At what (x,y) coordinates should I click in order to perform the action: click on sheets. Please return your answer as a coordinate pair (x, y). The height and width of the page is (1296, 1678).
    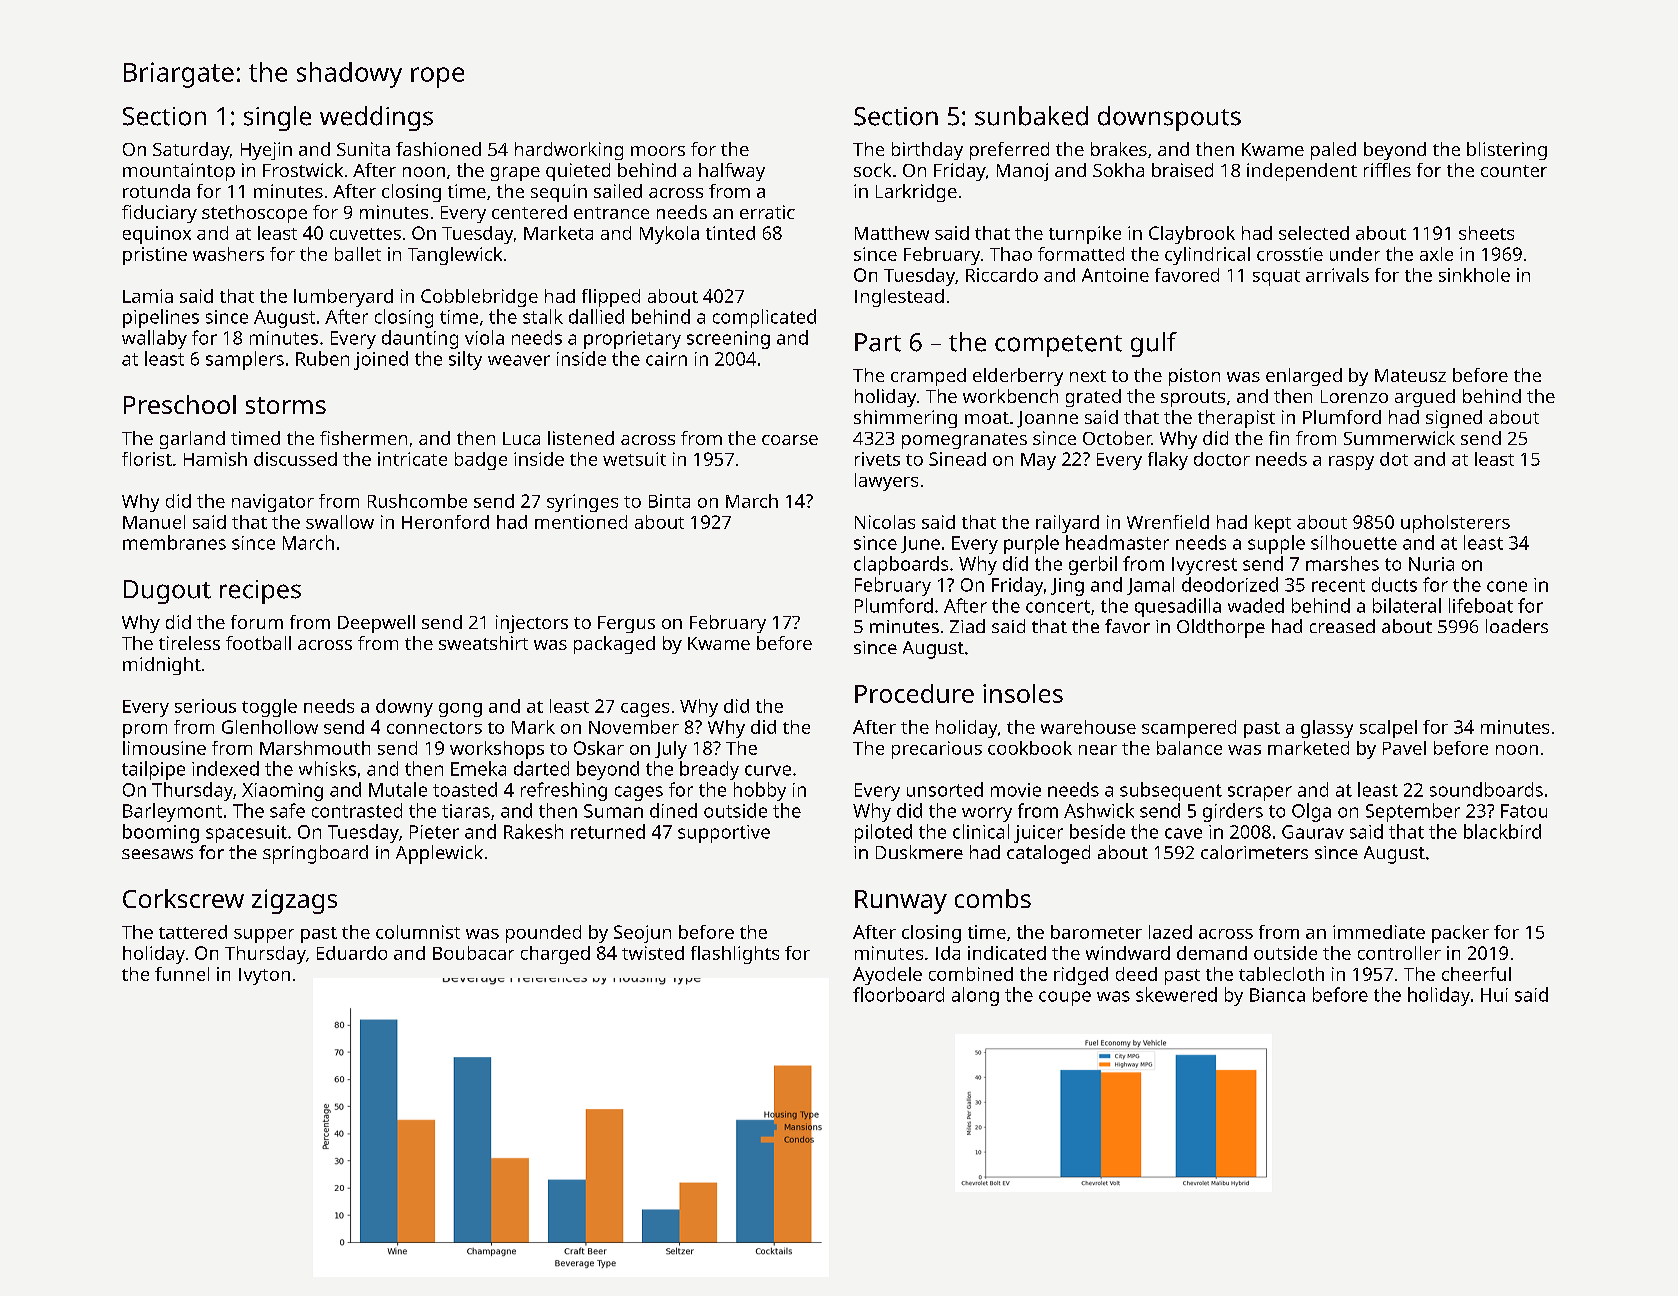
    Looking at the image, I should click on (1486, 233).
